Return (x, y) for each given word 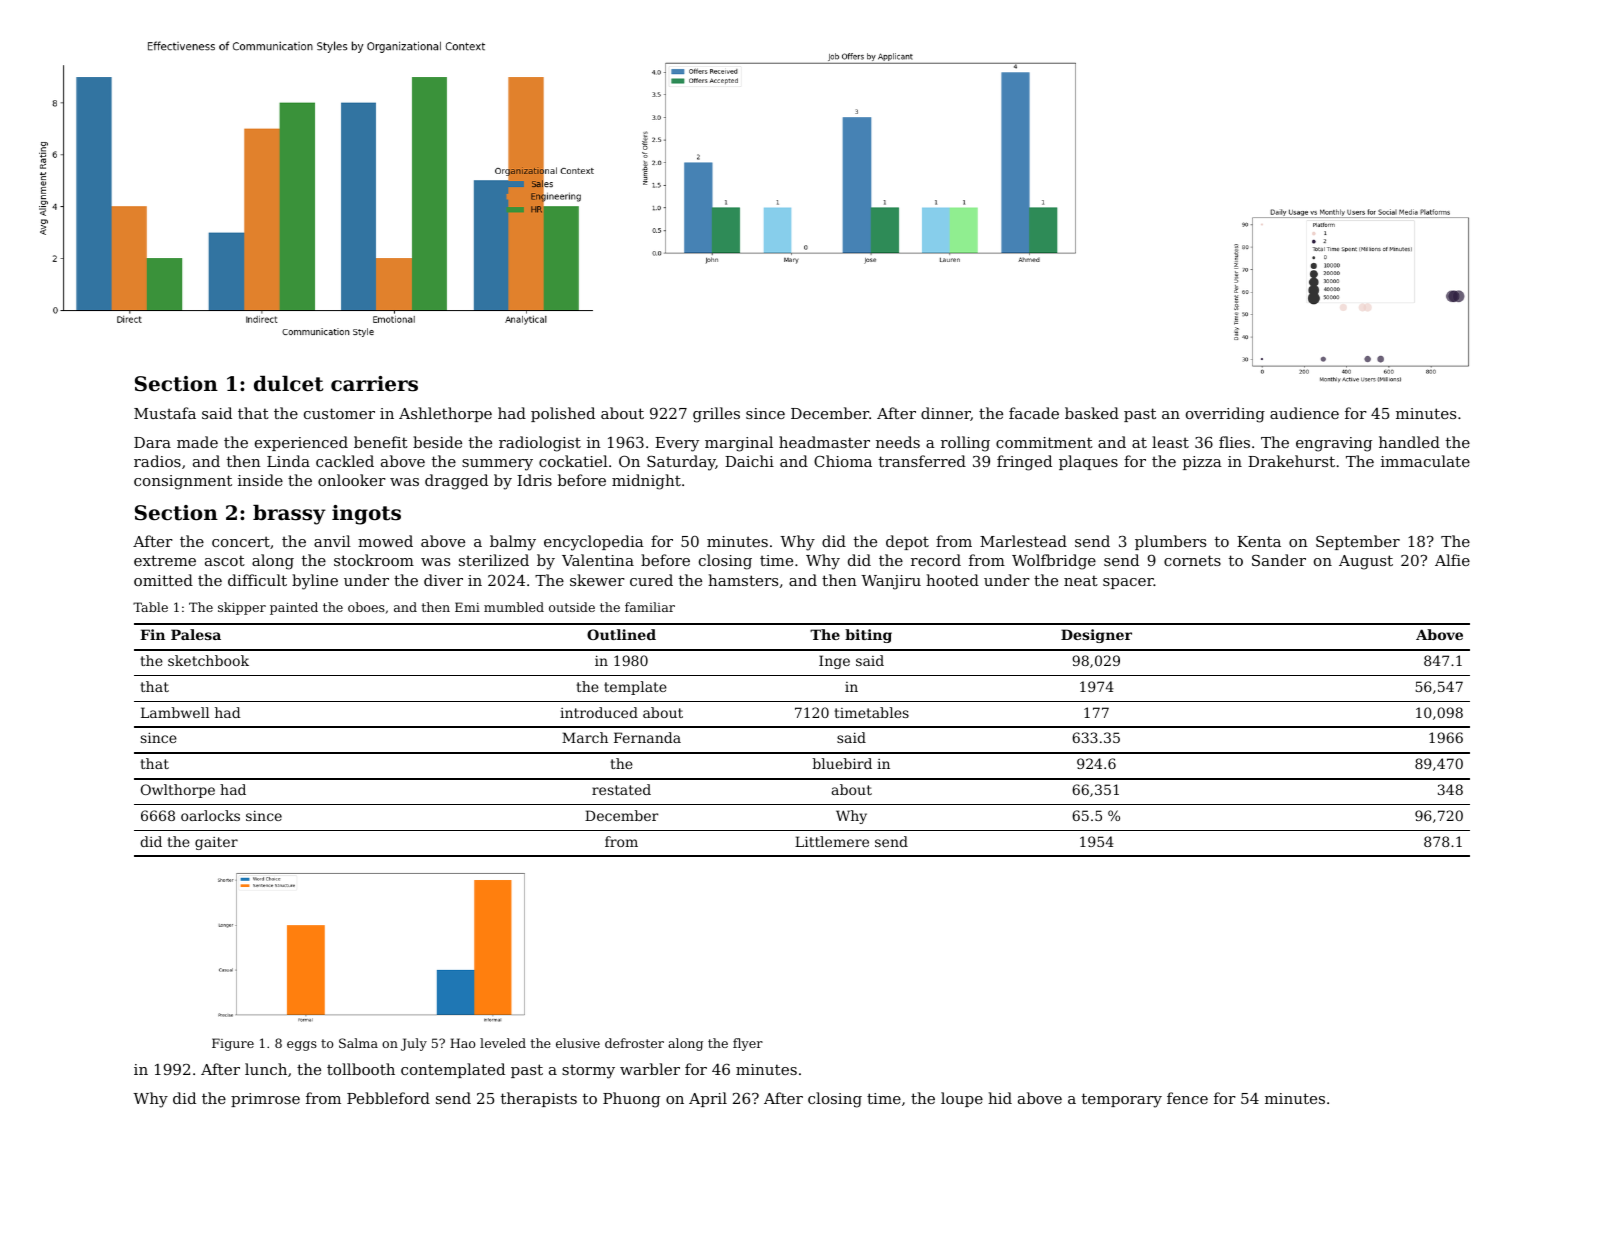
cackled (345, 461)
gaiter (216, 843)
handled (1409, 442)
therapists (539, 1099)
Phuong (631, 1100)
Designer (1096, 636)
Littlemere (832, 841)
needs (898, 442)
